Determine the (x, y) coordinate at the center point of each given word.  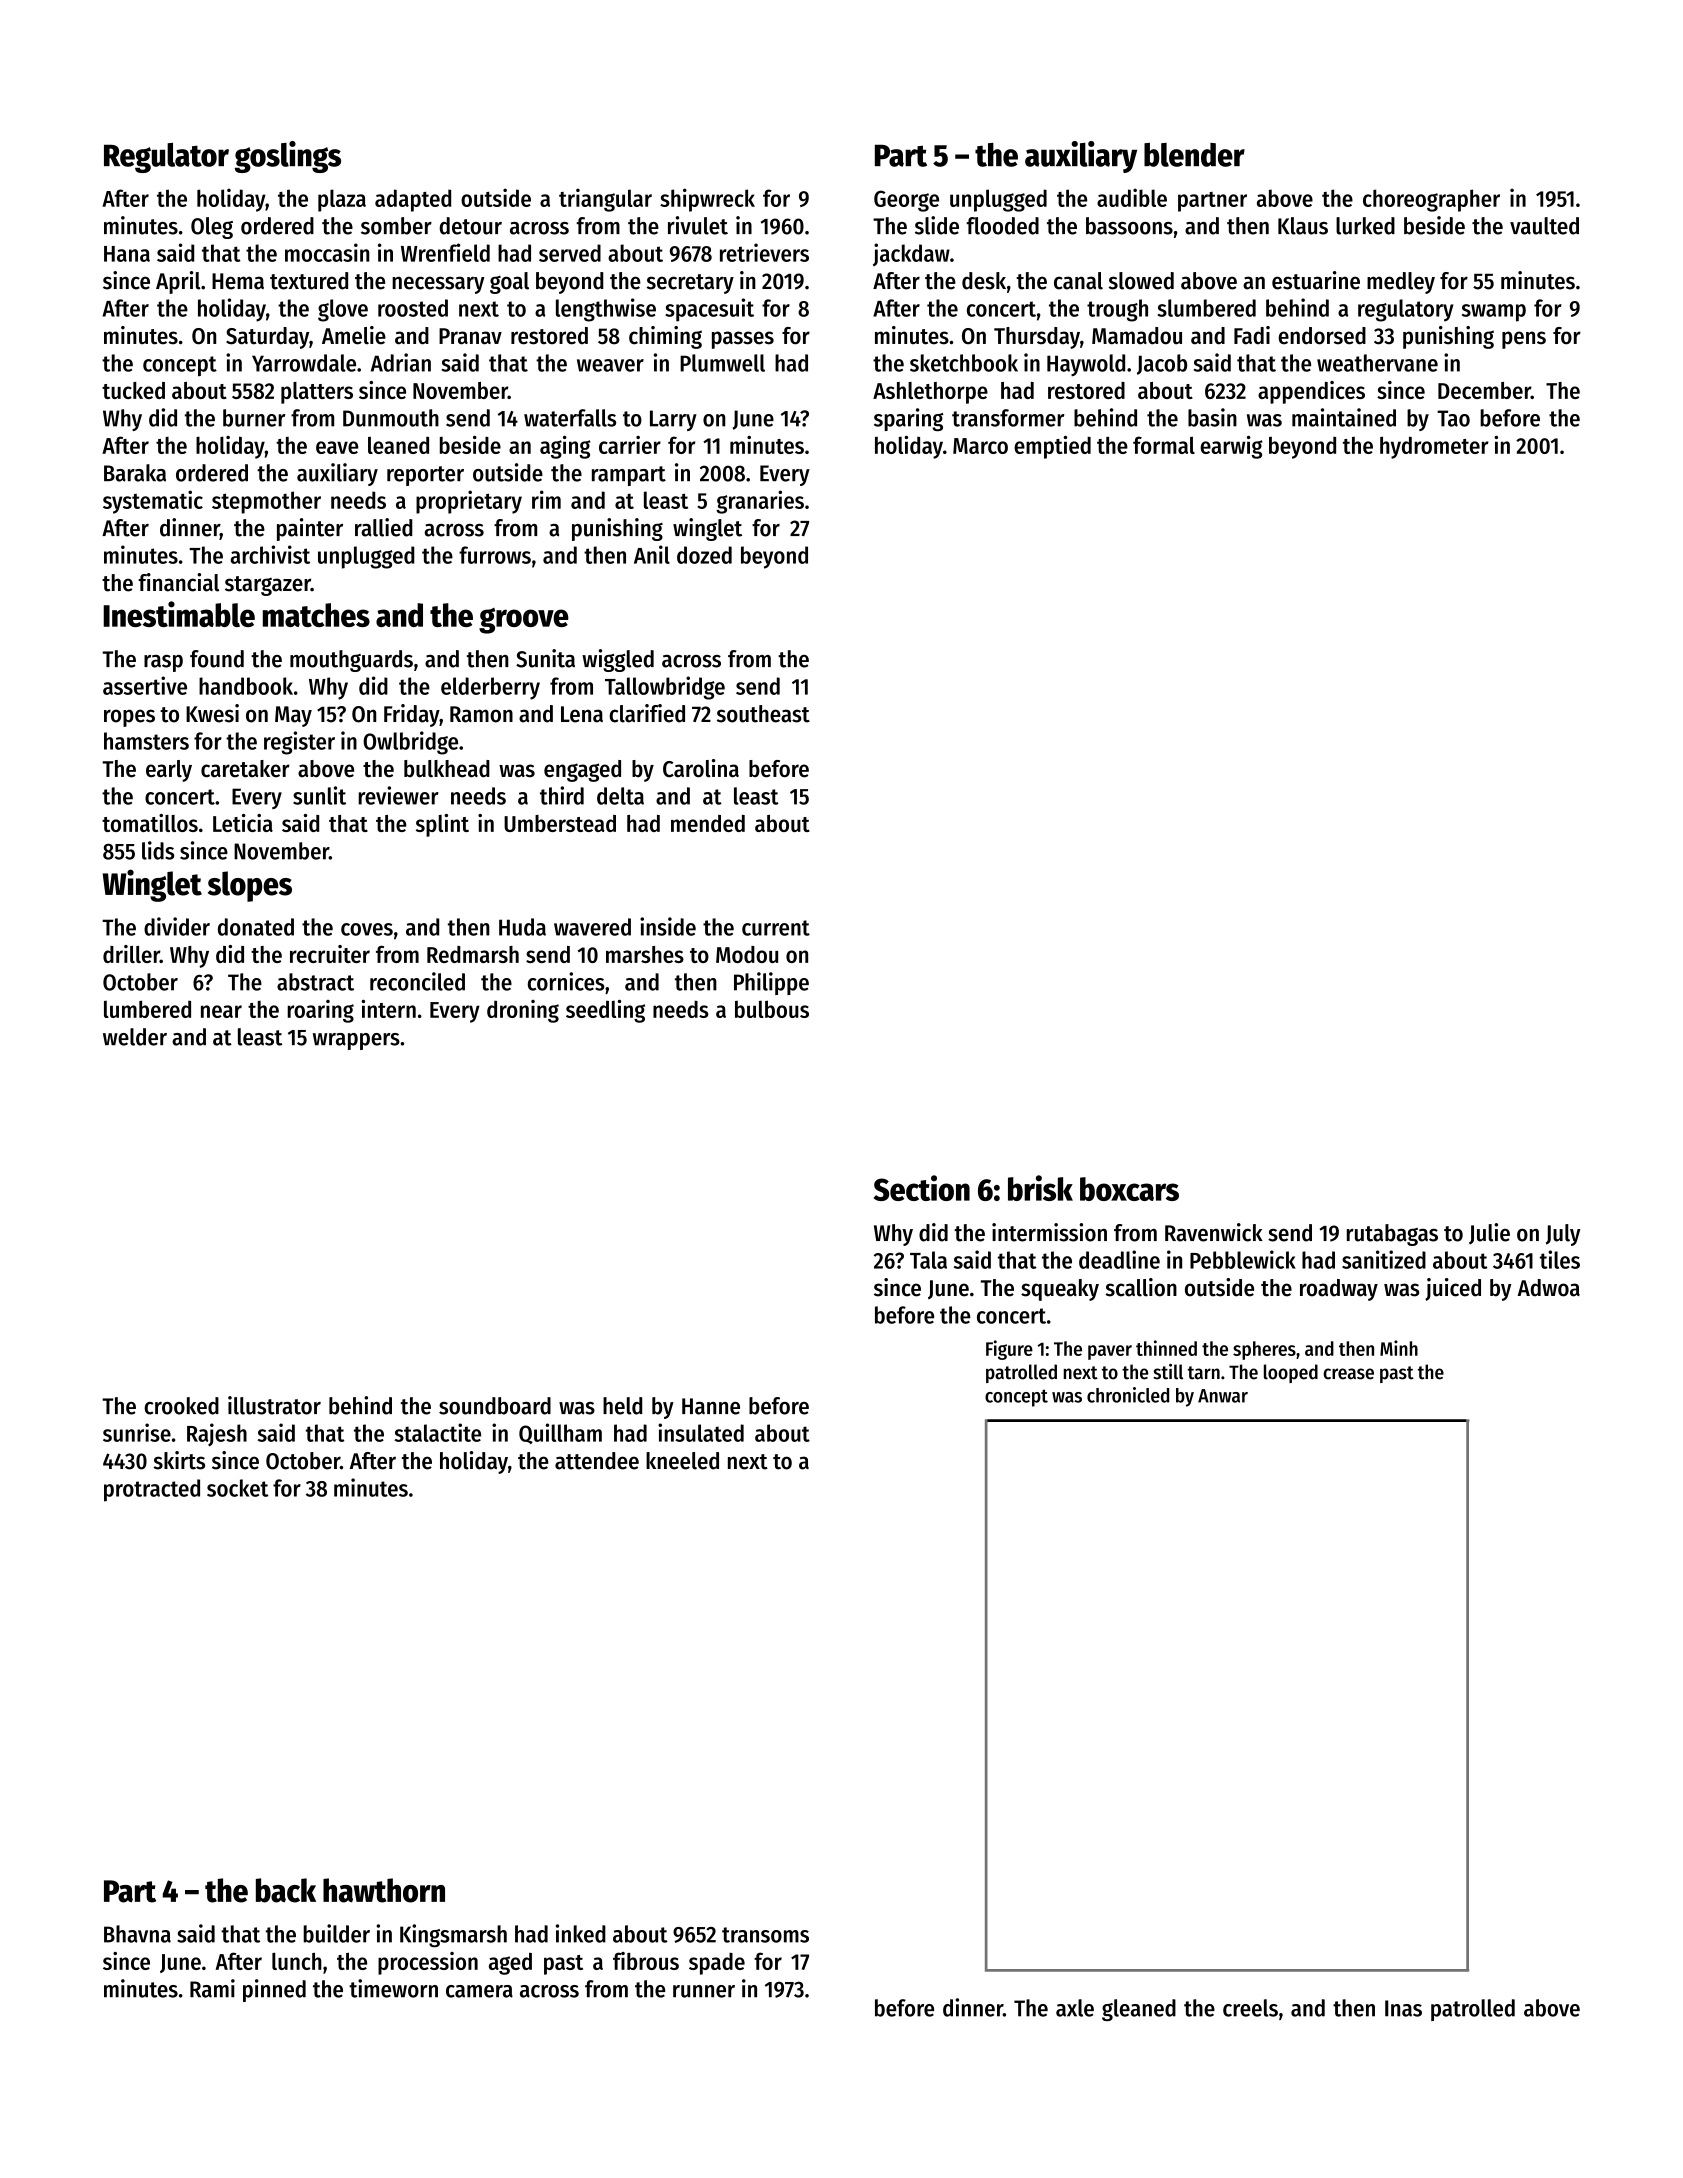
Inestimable (179, 614)
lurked (1365, 226)
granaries (760, 502)
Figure (1009, 1350)
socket (237, 1488)
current (776, 928)
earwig (1231, 447)
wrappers (356, 1041)
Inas (1403, 2008)
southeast (763, 714)
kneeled (682, 1461)
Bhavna (137, 1934)
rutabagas (1392, 1235)
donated (256, 927)
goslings (288, 157)
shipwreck (707, 200)
